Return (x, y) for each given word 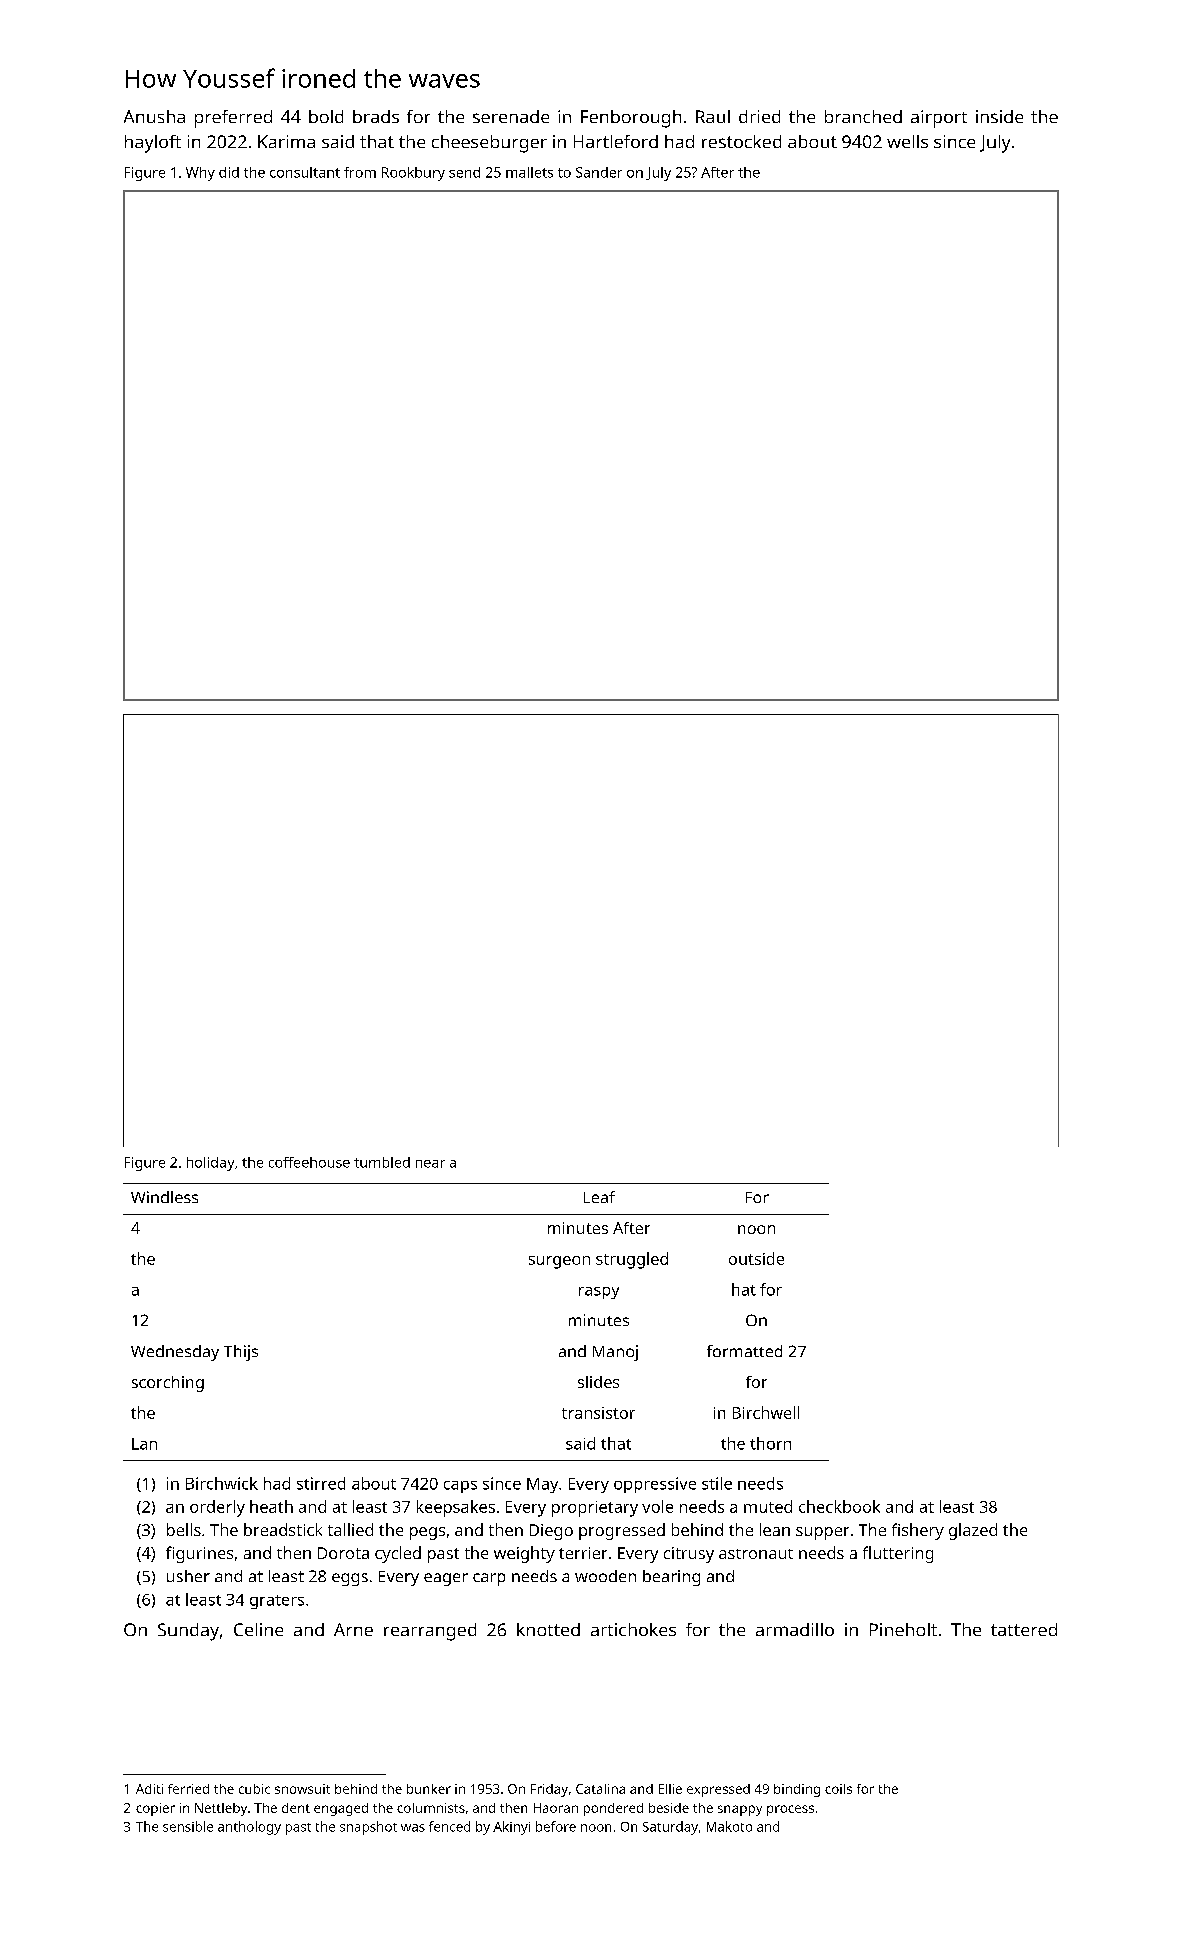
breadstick (283, 1529)
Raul (713, 116)
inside (999, 116)
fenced (449, 1826)
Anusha (154, 116)
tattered (1024, 1629)
